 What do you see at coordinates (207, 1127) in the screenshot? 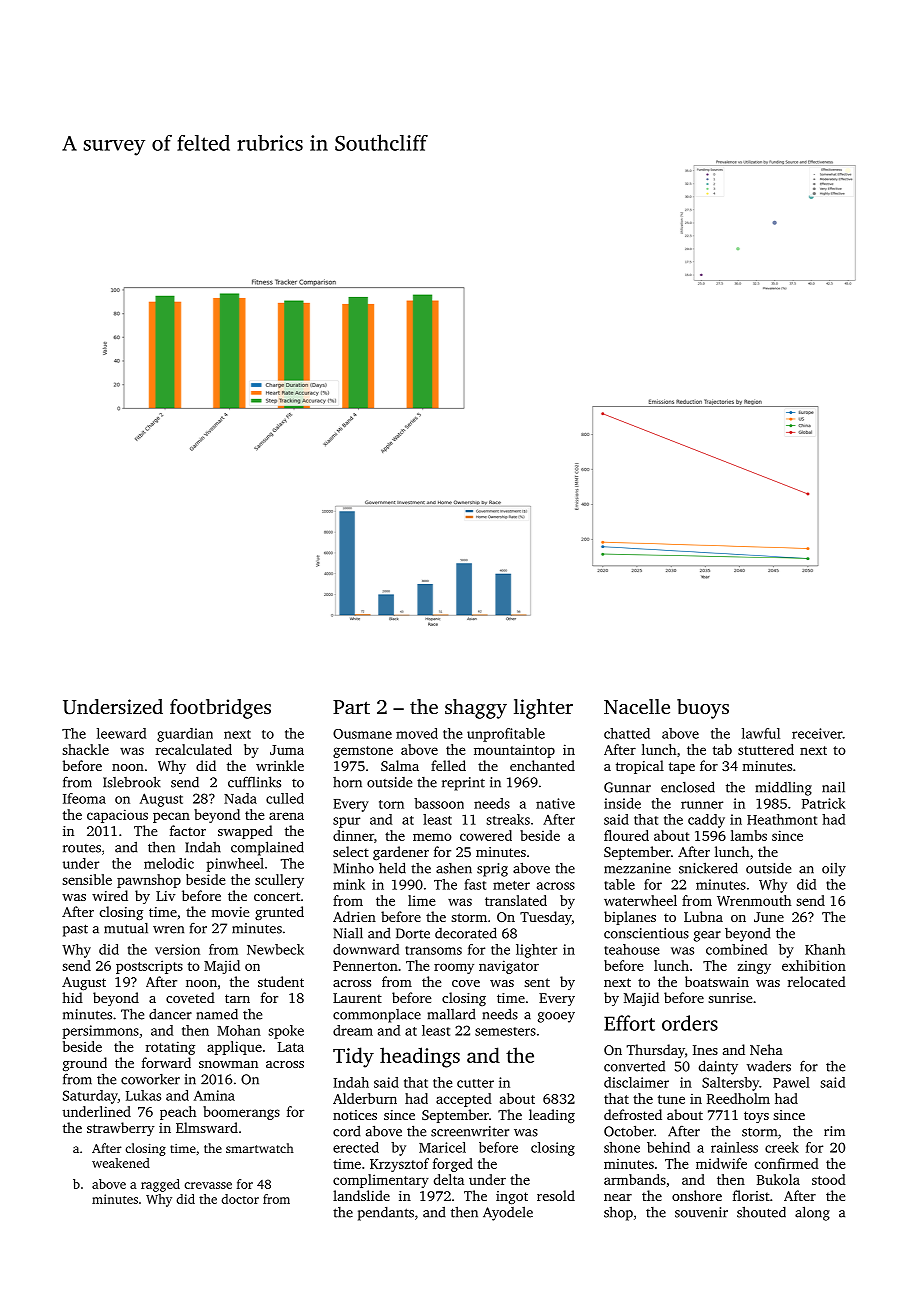
I see `Elmsward` at bounding box center [207, 1127].
